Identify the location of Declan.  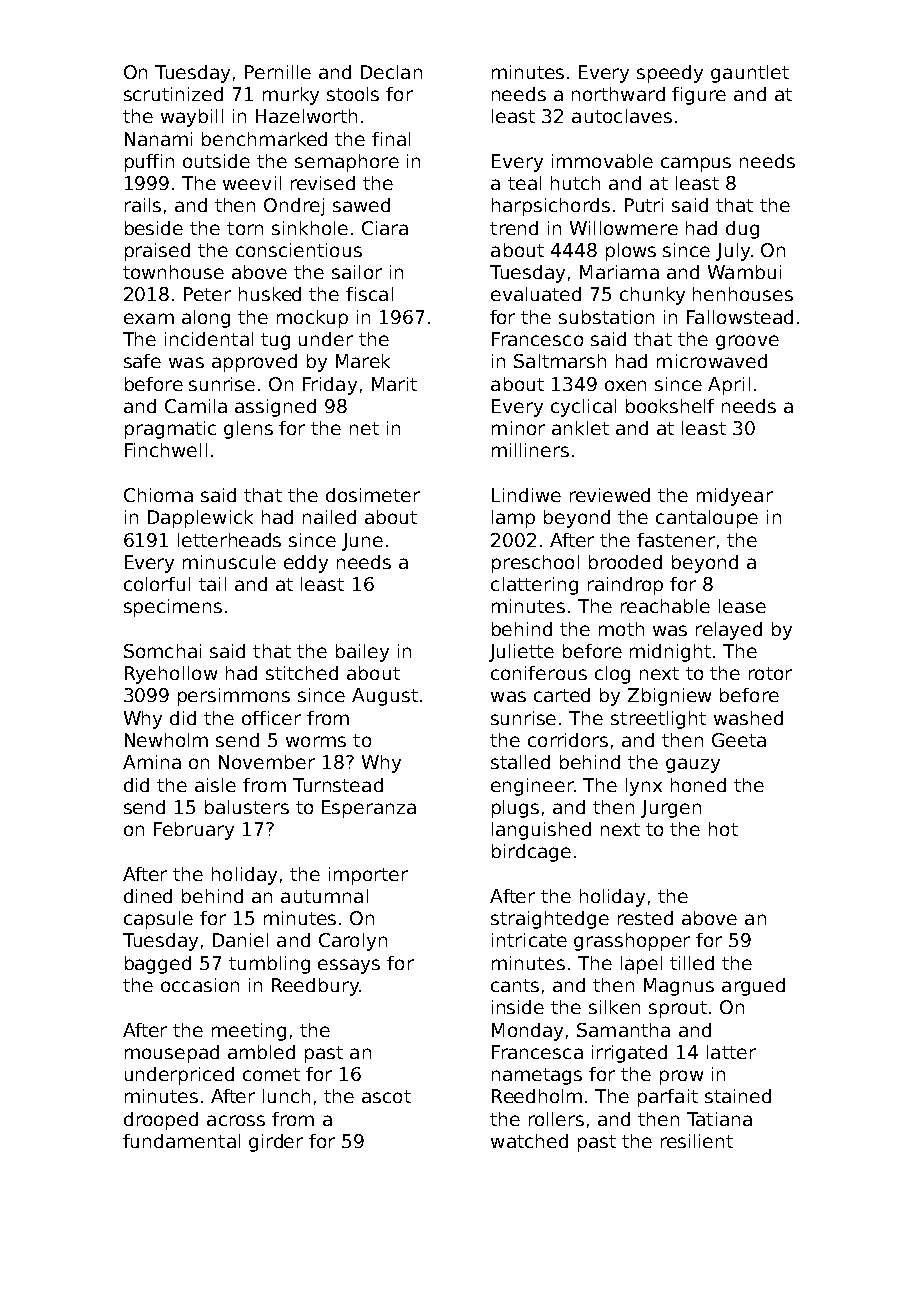
(391, 72).
